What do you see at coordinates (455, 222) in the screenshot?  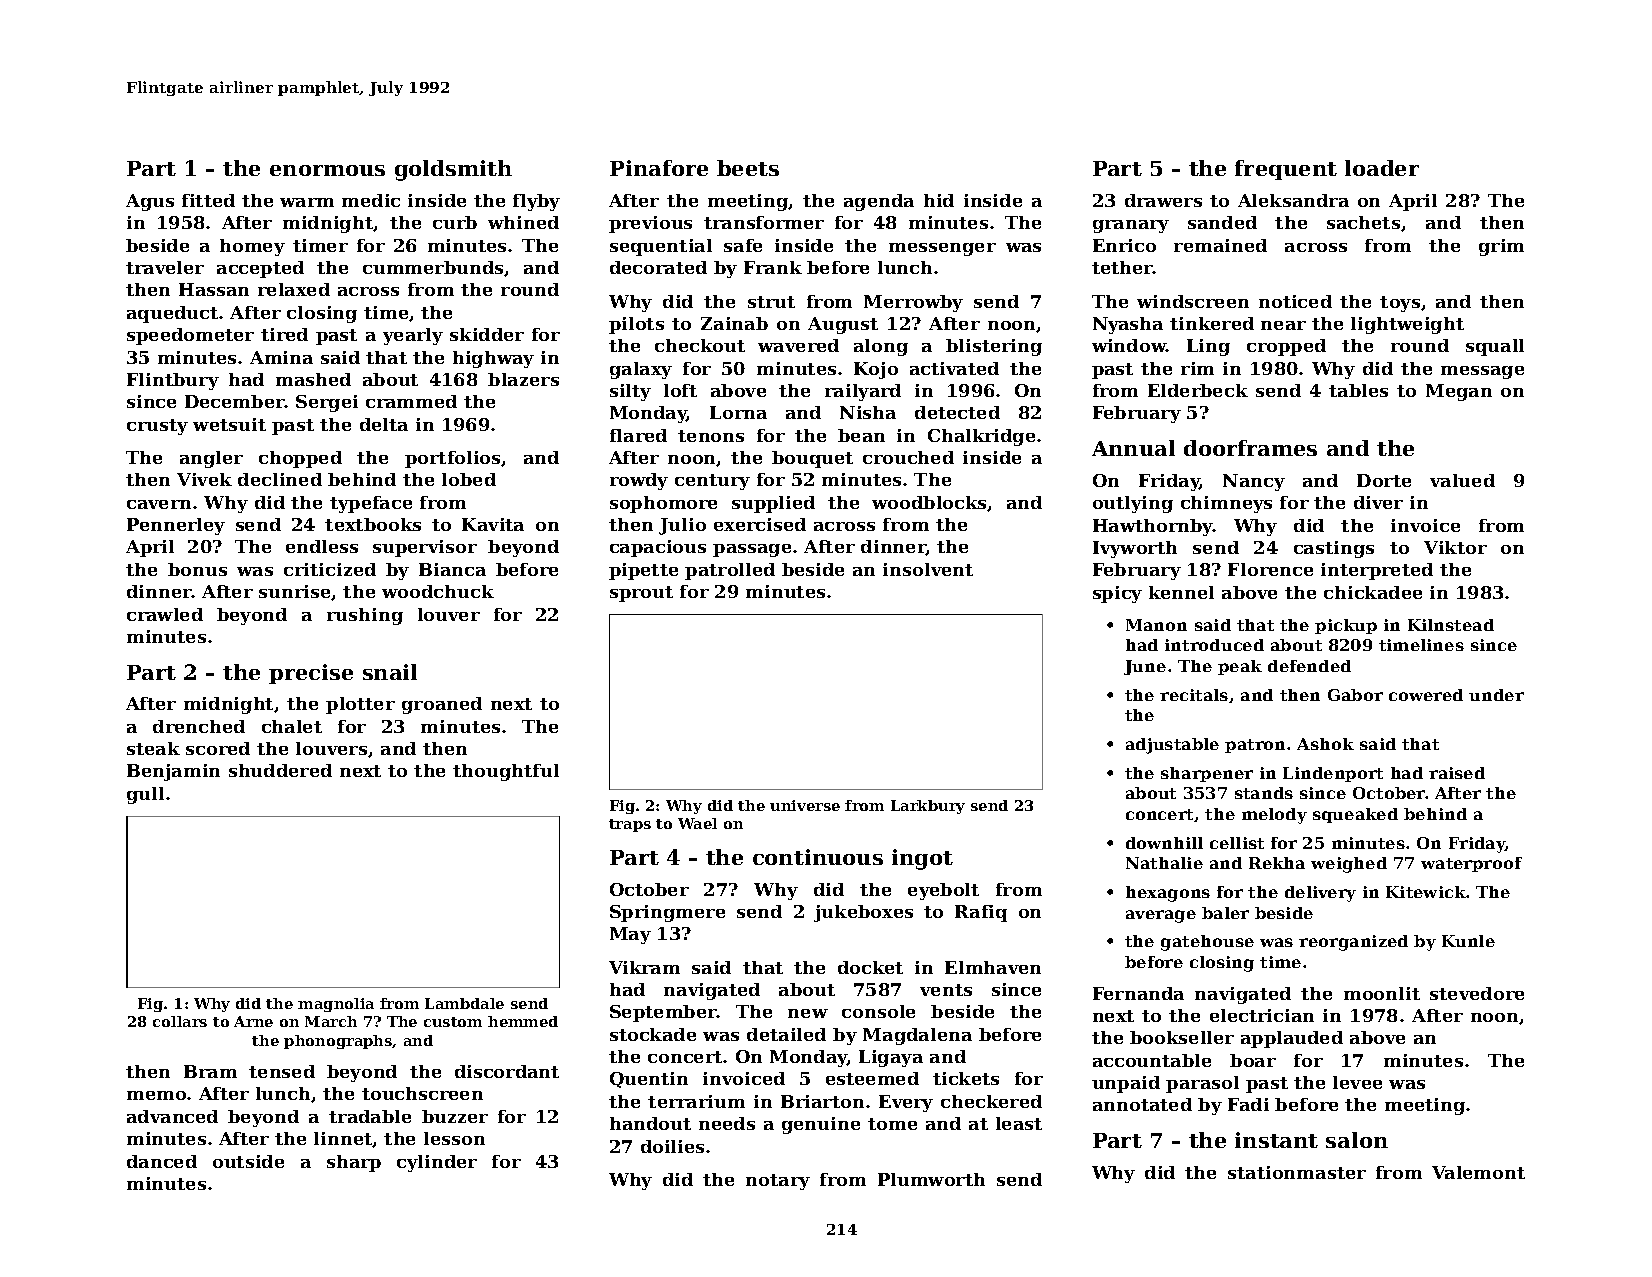 I see `curb` at bounding box center [455, 222].
